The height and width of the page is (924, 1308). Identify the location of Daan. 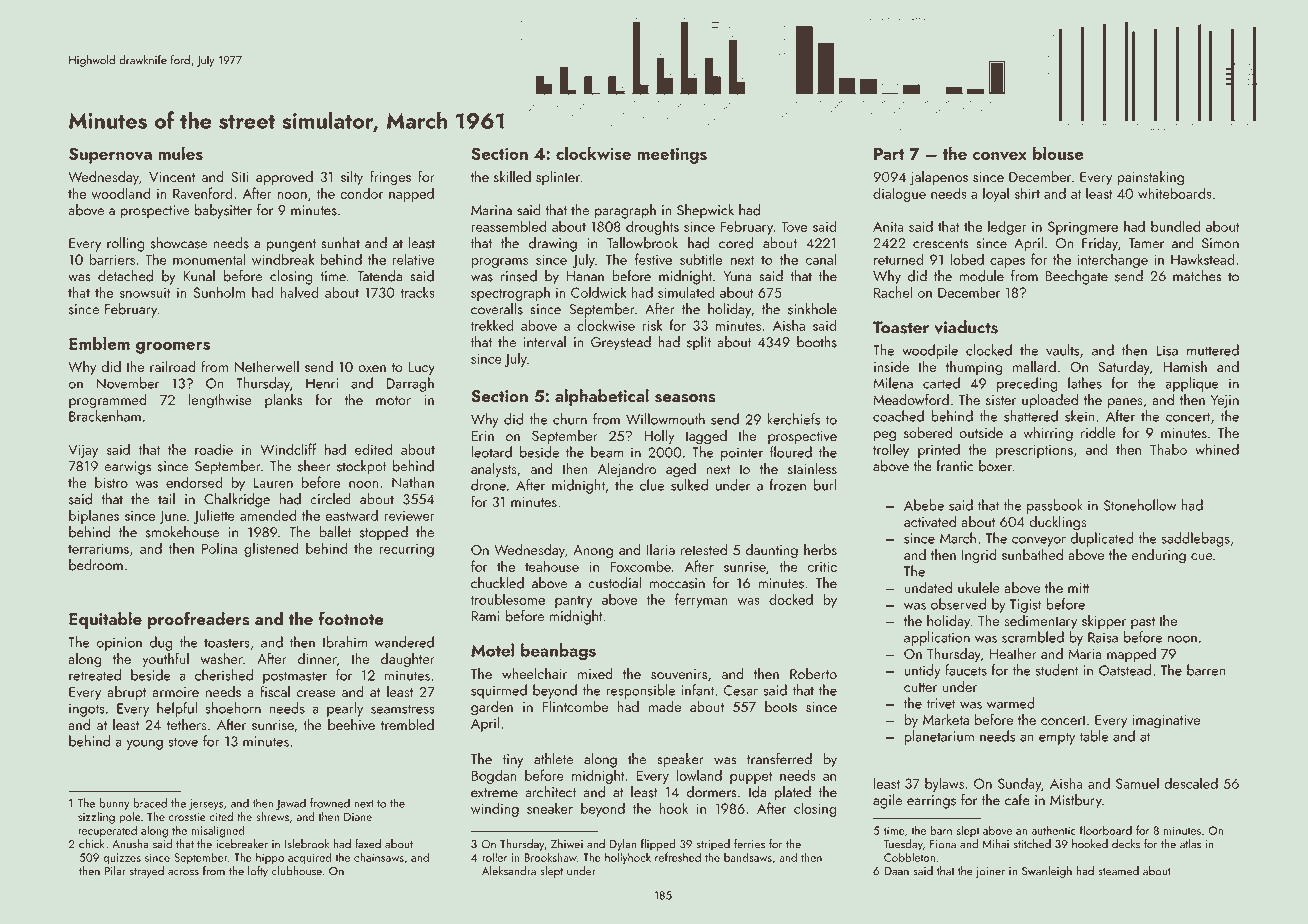
(897, 871).
